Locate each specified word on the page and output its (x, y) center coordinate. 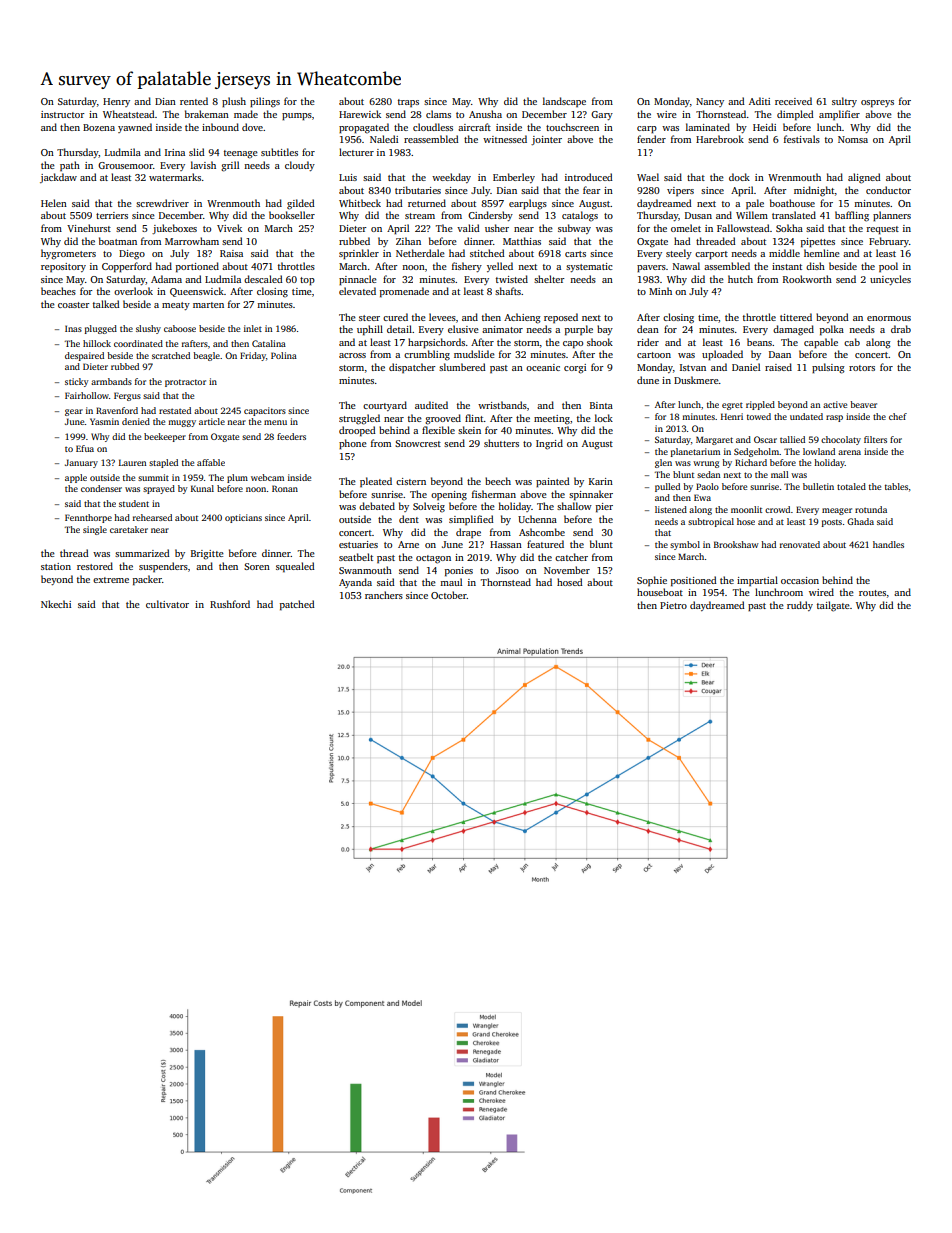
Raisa (231, 253)
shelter (549, 279)
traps (408, 103)
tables (896, 486)
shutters (501, 443)
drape (468, 533)
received (793, 101)
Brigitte (207, 555)
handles (888, 544)
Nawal (686, 266)
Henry (116, 102)
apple (76, 478)
